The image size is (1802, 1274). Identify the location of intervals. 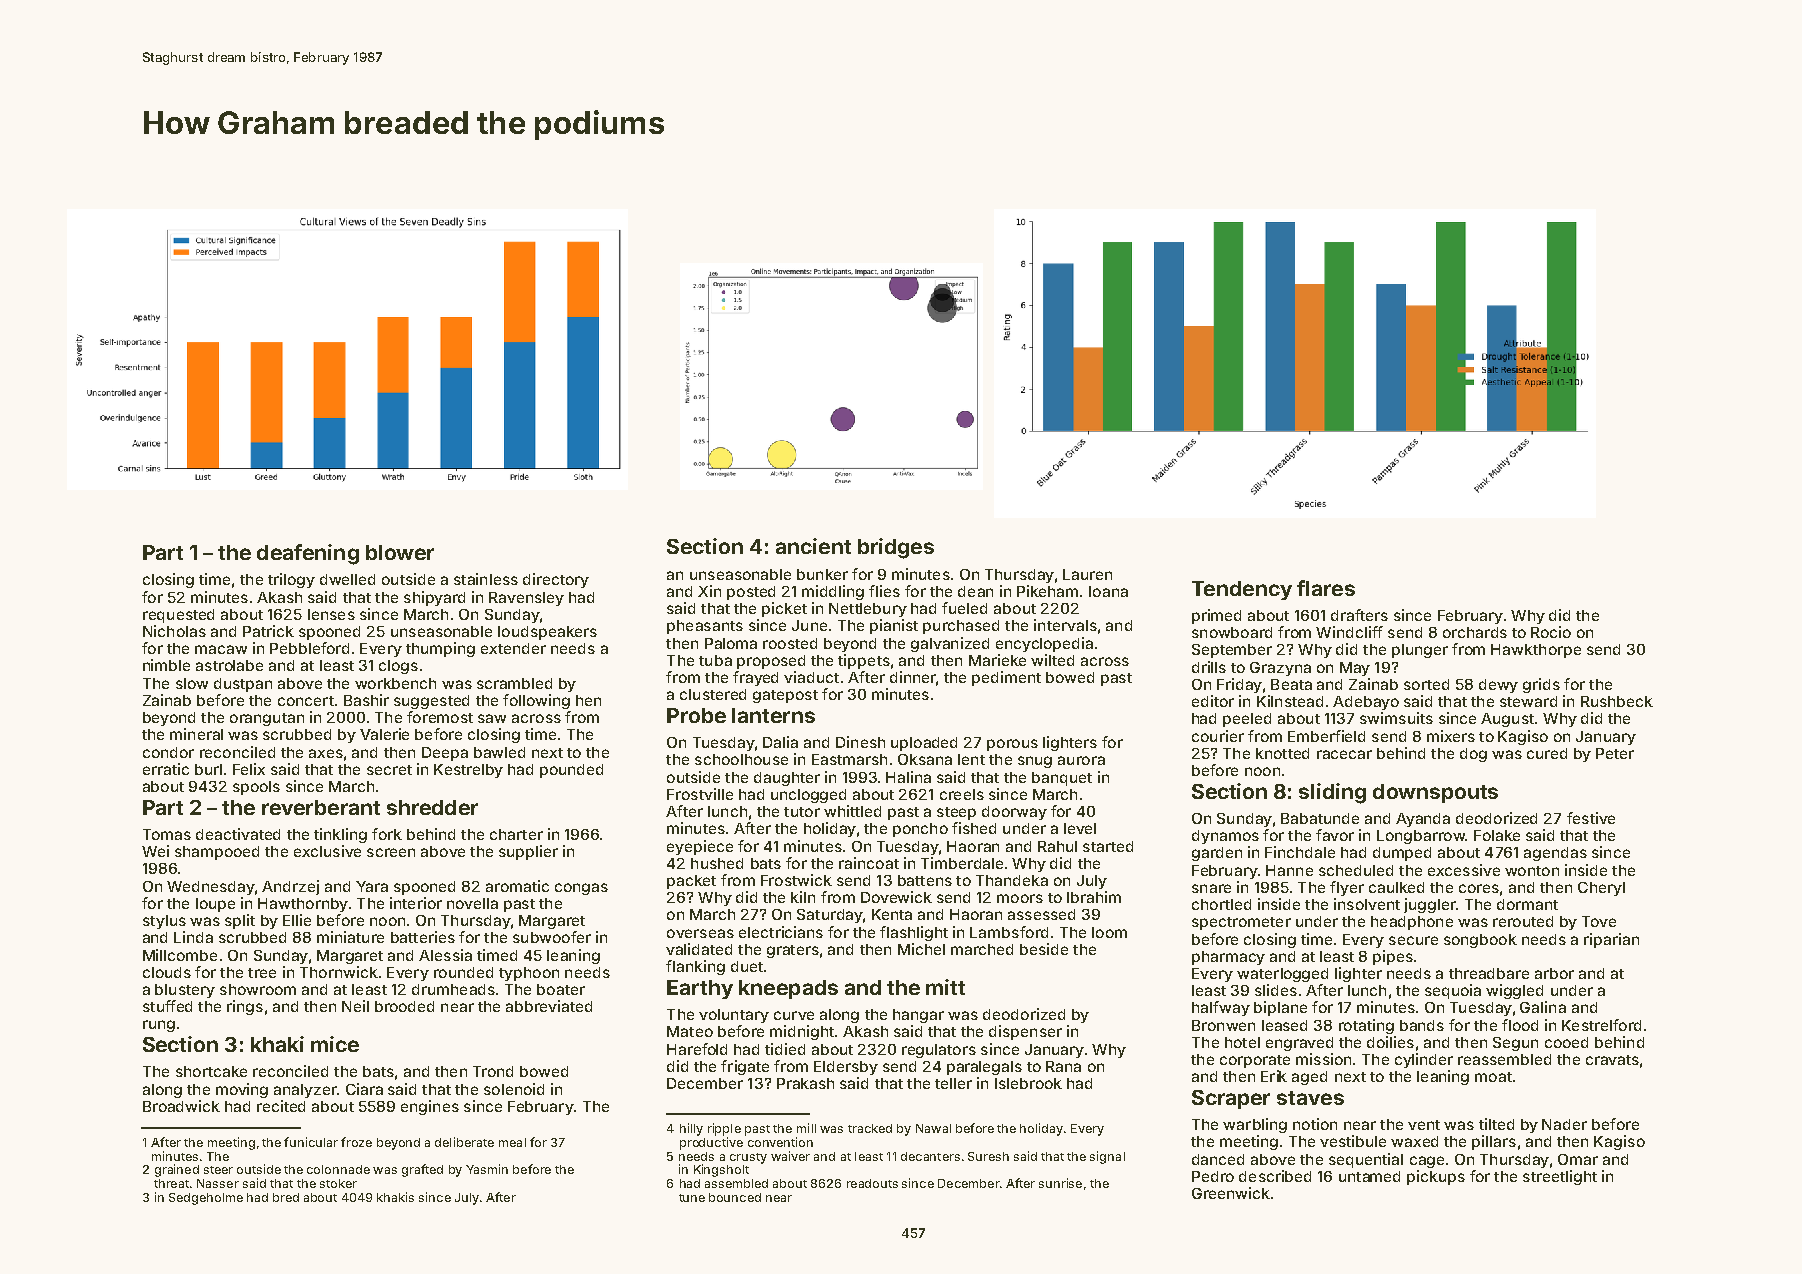
(1065, 625).
